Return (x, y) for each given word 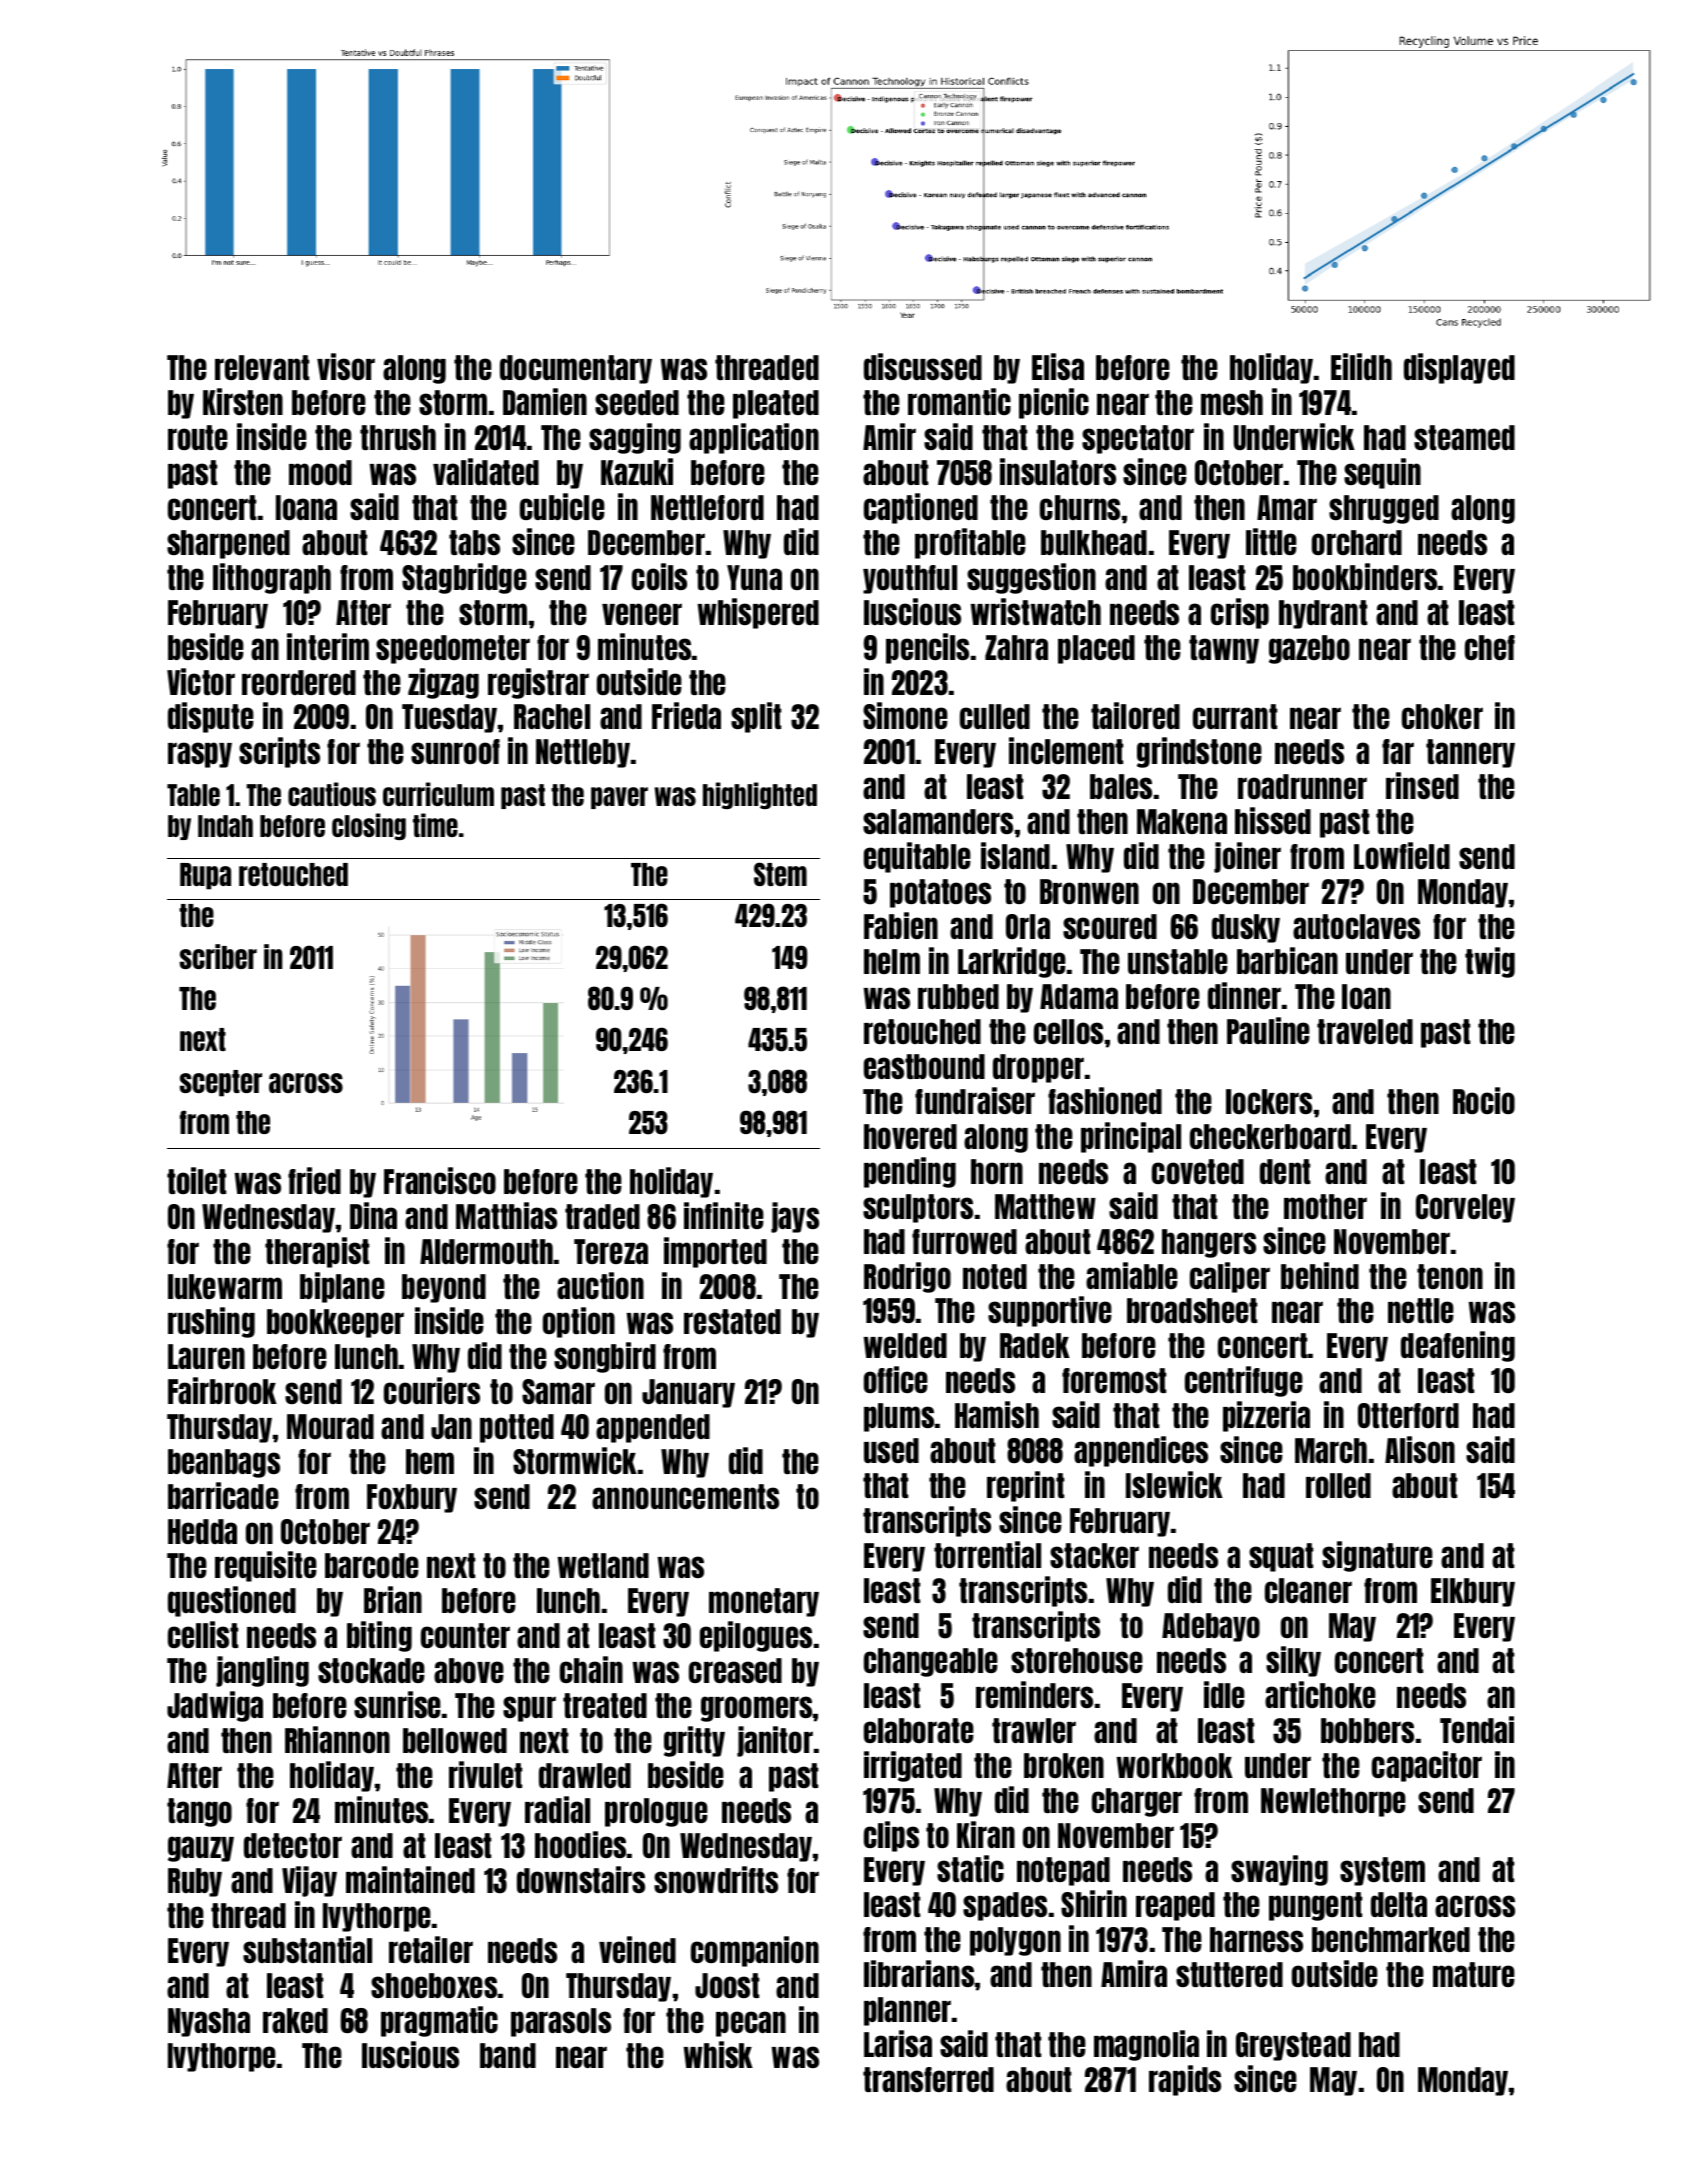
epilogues (756, 1636)
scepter (221, 1083)
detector (293, 1845)
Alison (1420, 1449)
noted (995, 1276)
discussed (923, 366)
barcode (372, 1565)
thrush (398, 437)
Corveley (1465, 1208)
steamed (1464, 437)
